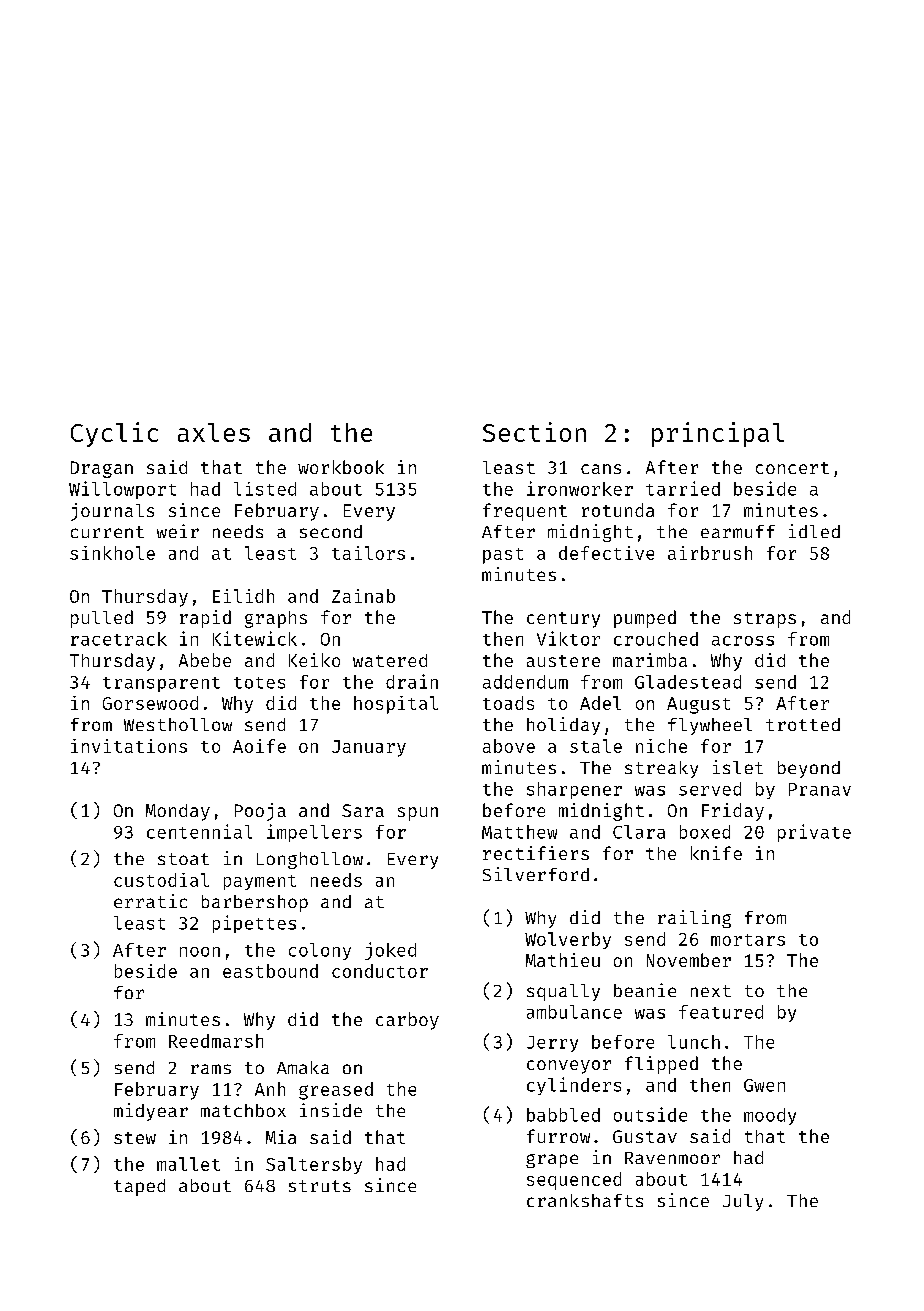  I want to click on conveyor, so click(569, 1067).
